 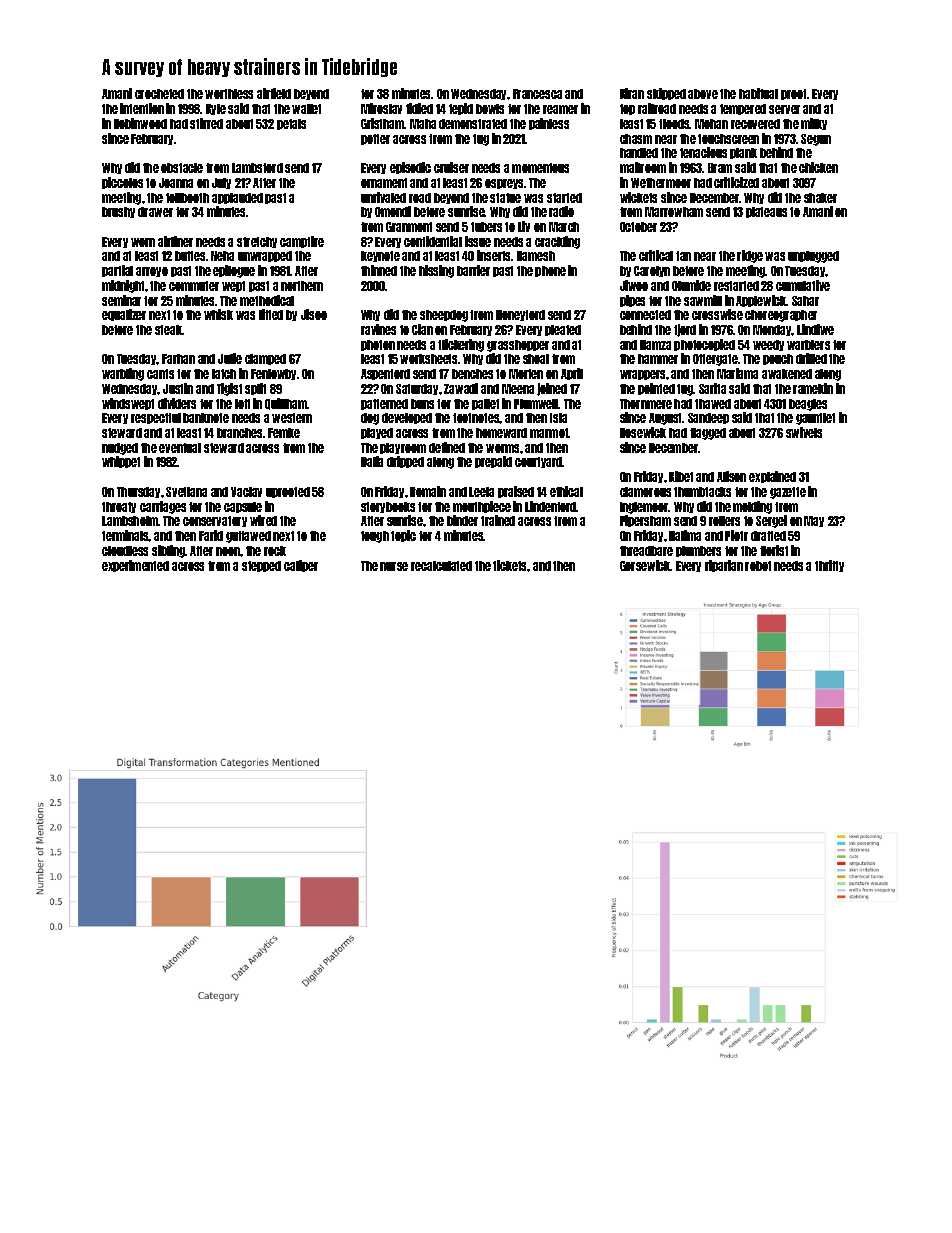 What do you see at coordinates (494, 255) in the screenshot?
I see `inserts` at bounding box center [494, 255].
